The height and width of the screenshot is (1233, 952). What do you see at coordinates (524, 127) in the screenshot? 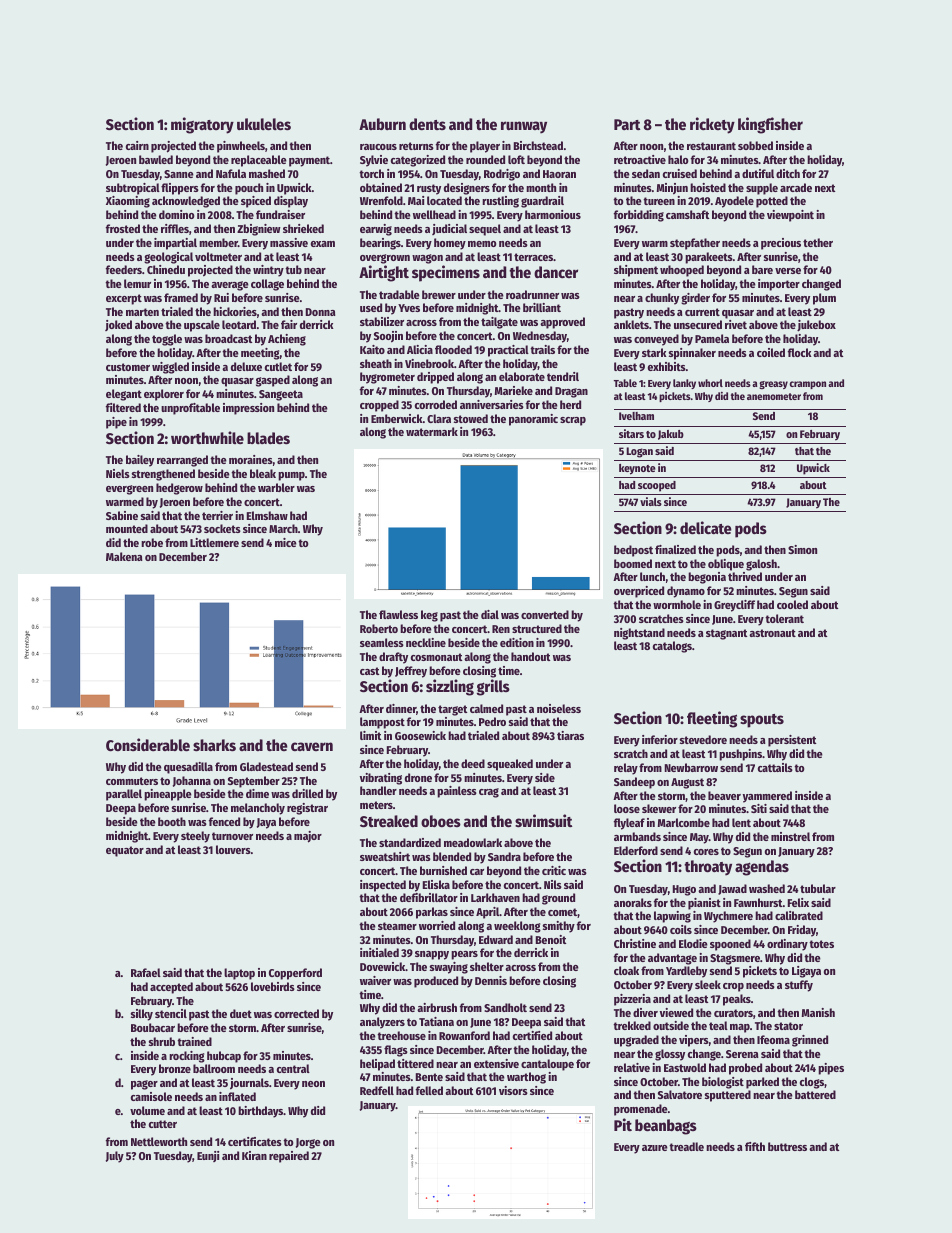
I see `runway` at bounding box center [524, 127].
